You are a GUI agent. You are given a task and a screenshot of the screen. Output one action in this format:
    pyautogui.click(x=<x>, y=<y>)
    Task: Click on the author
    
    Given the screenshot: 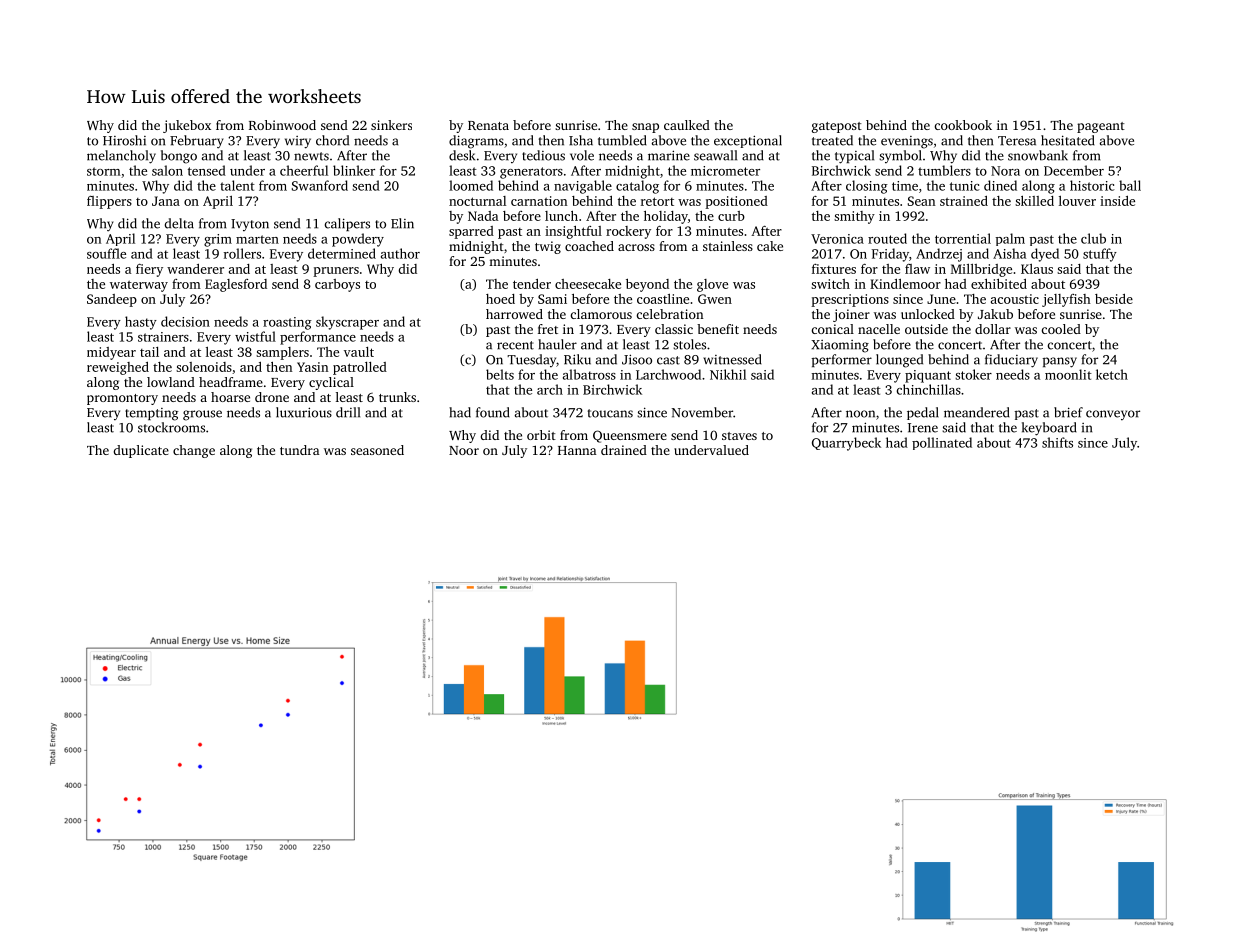 What is the action you would take?
    pyautogui.click(x=400, y=253)
